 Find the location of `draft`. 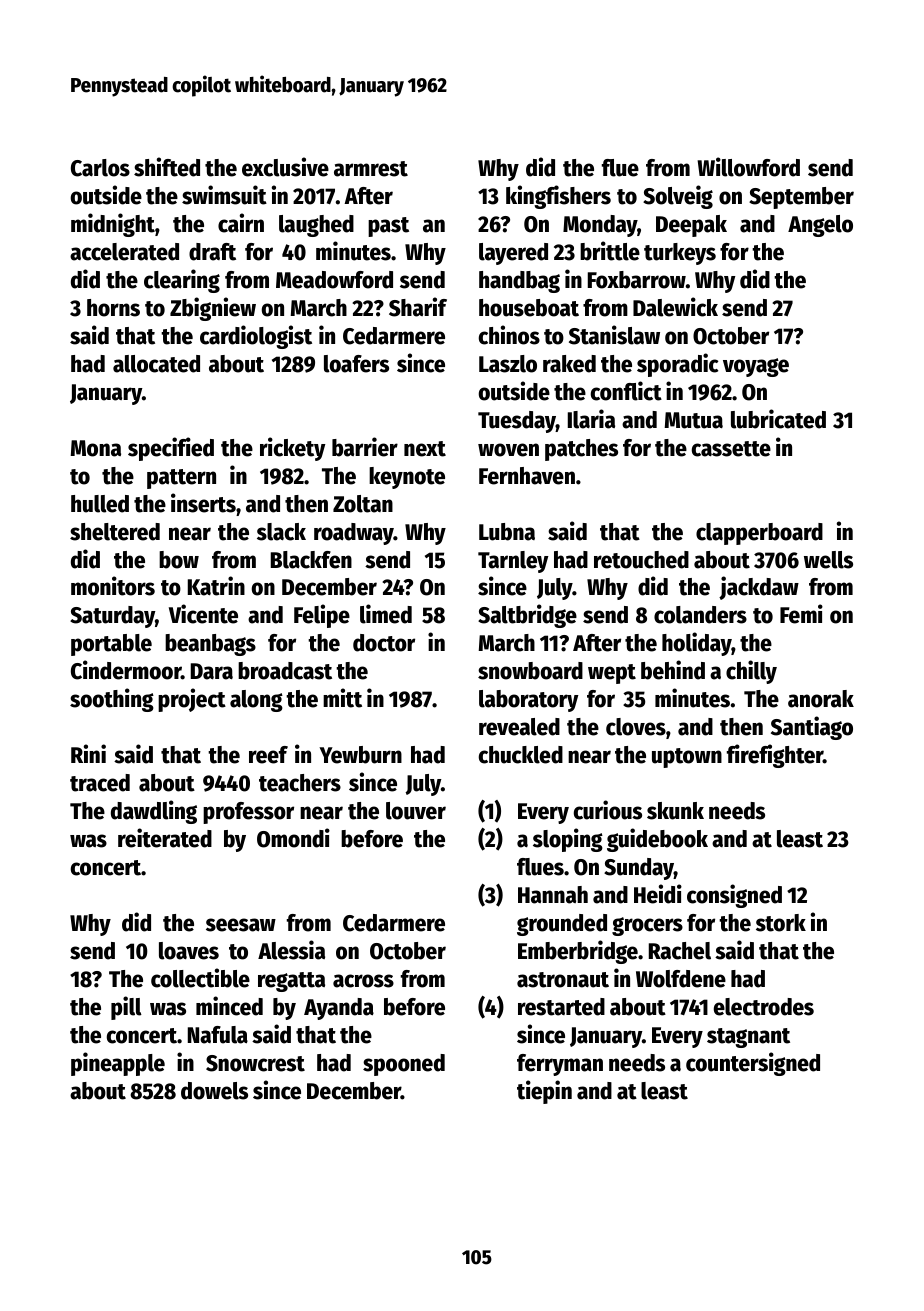

draft is located at coordinates (212, 252).
